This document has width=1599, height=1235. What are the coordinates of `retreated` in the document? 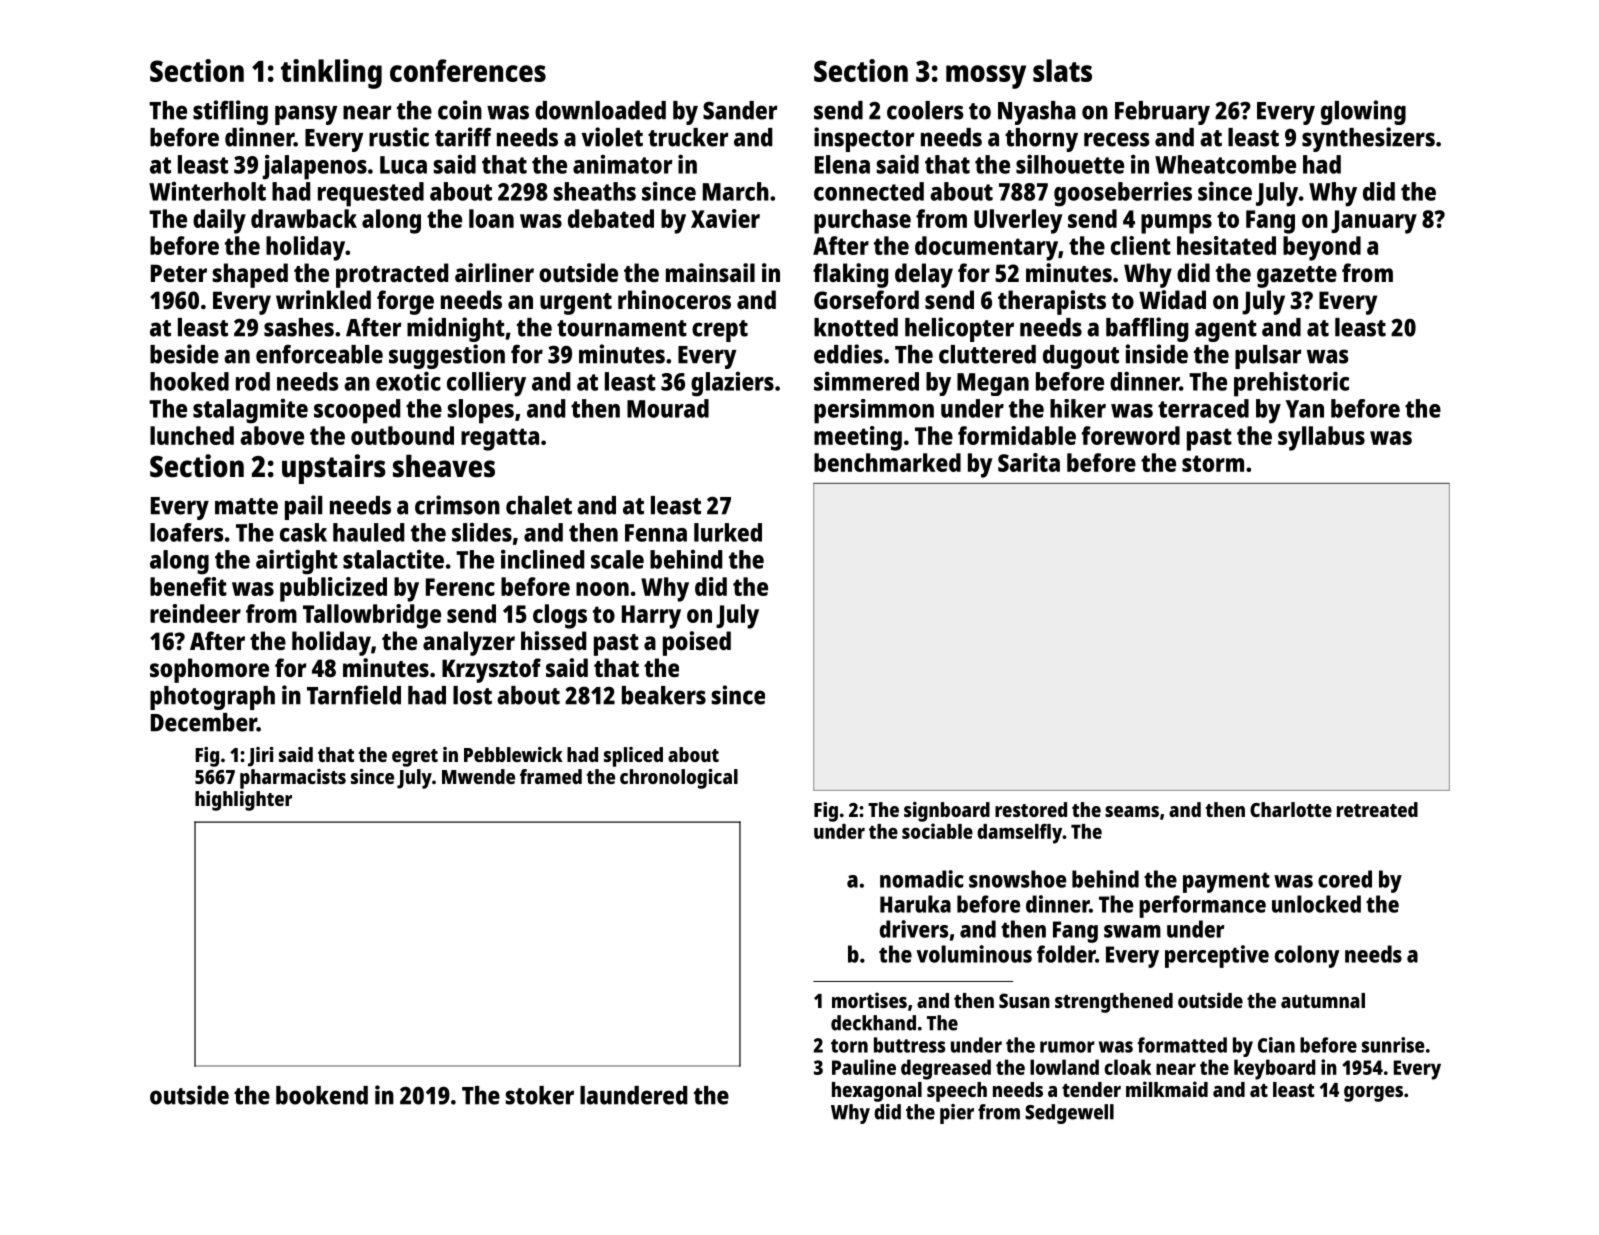 It's located at (1377, 809).
